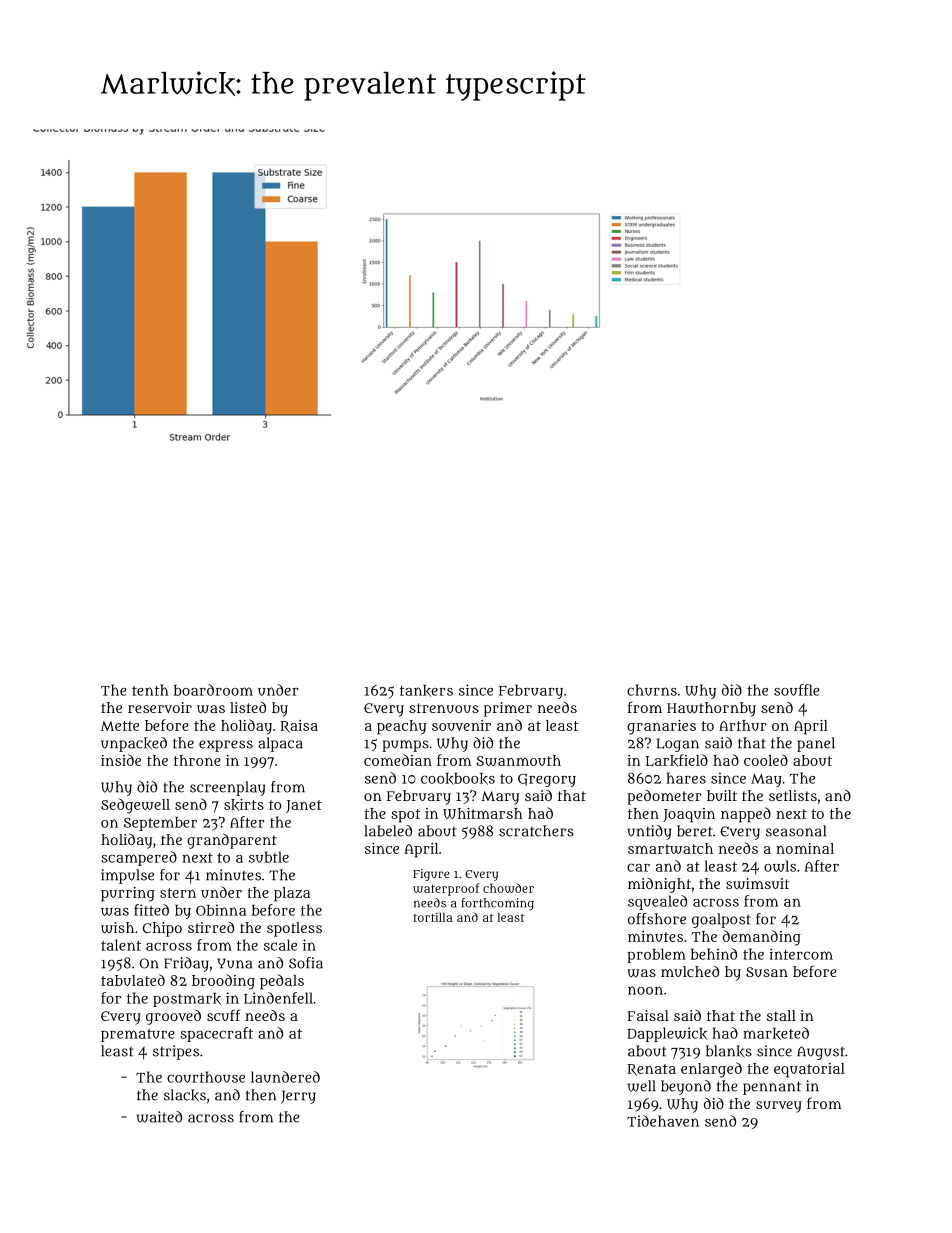  What do you see at coordinates (497, 904) in the image?
I see `forthcoming` at bounding box center [497, 904].
